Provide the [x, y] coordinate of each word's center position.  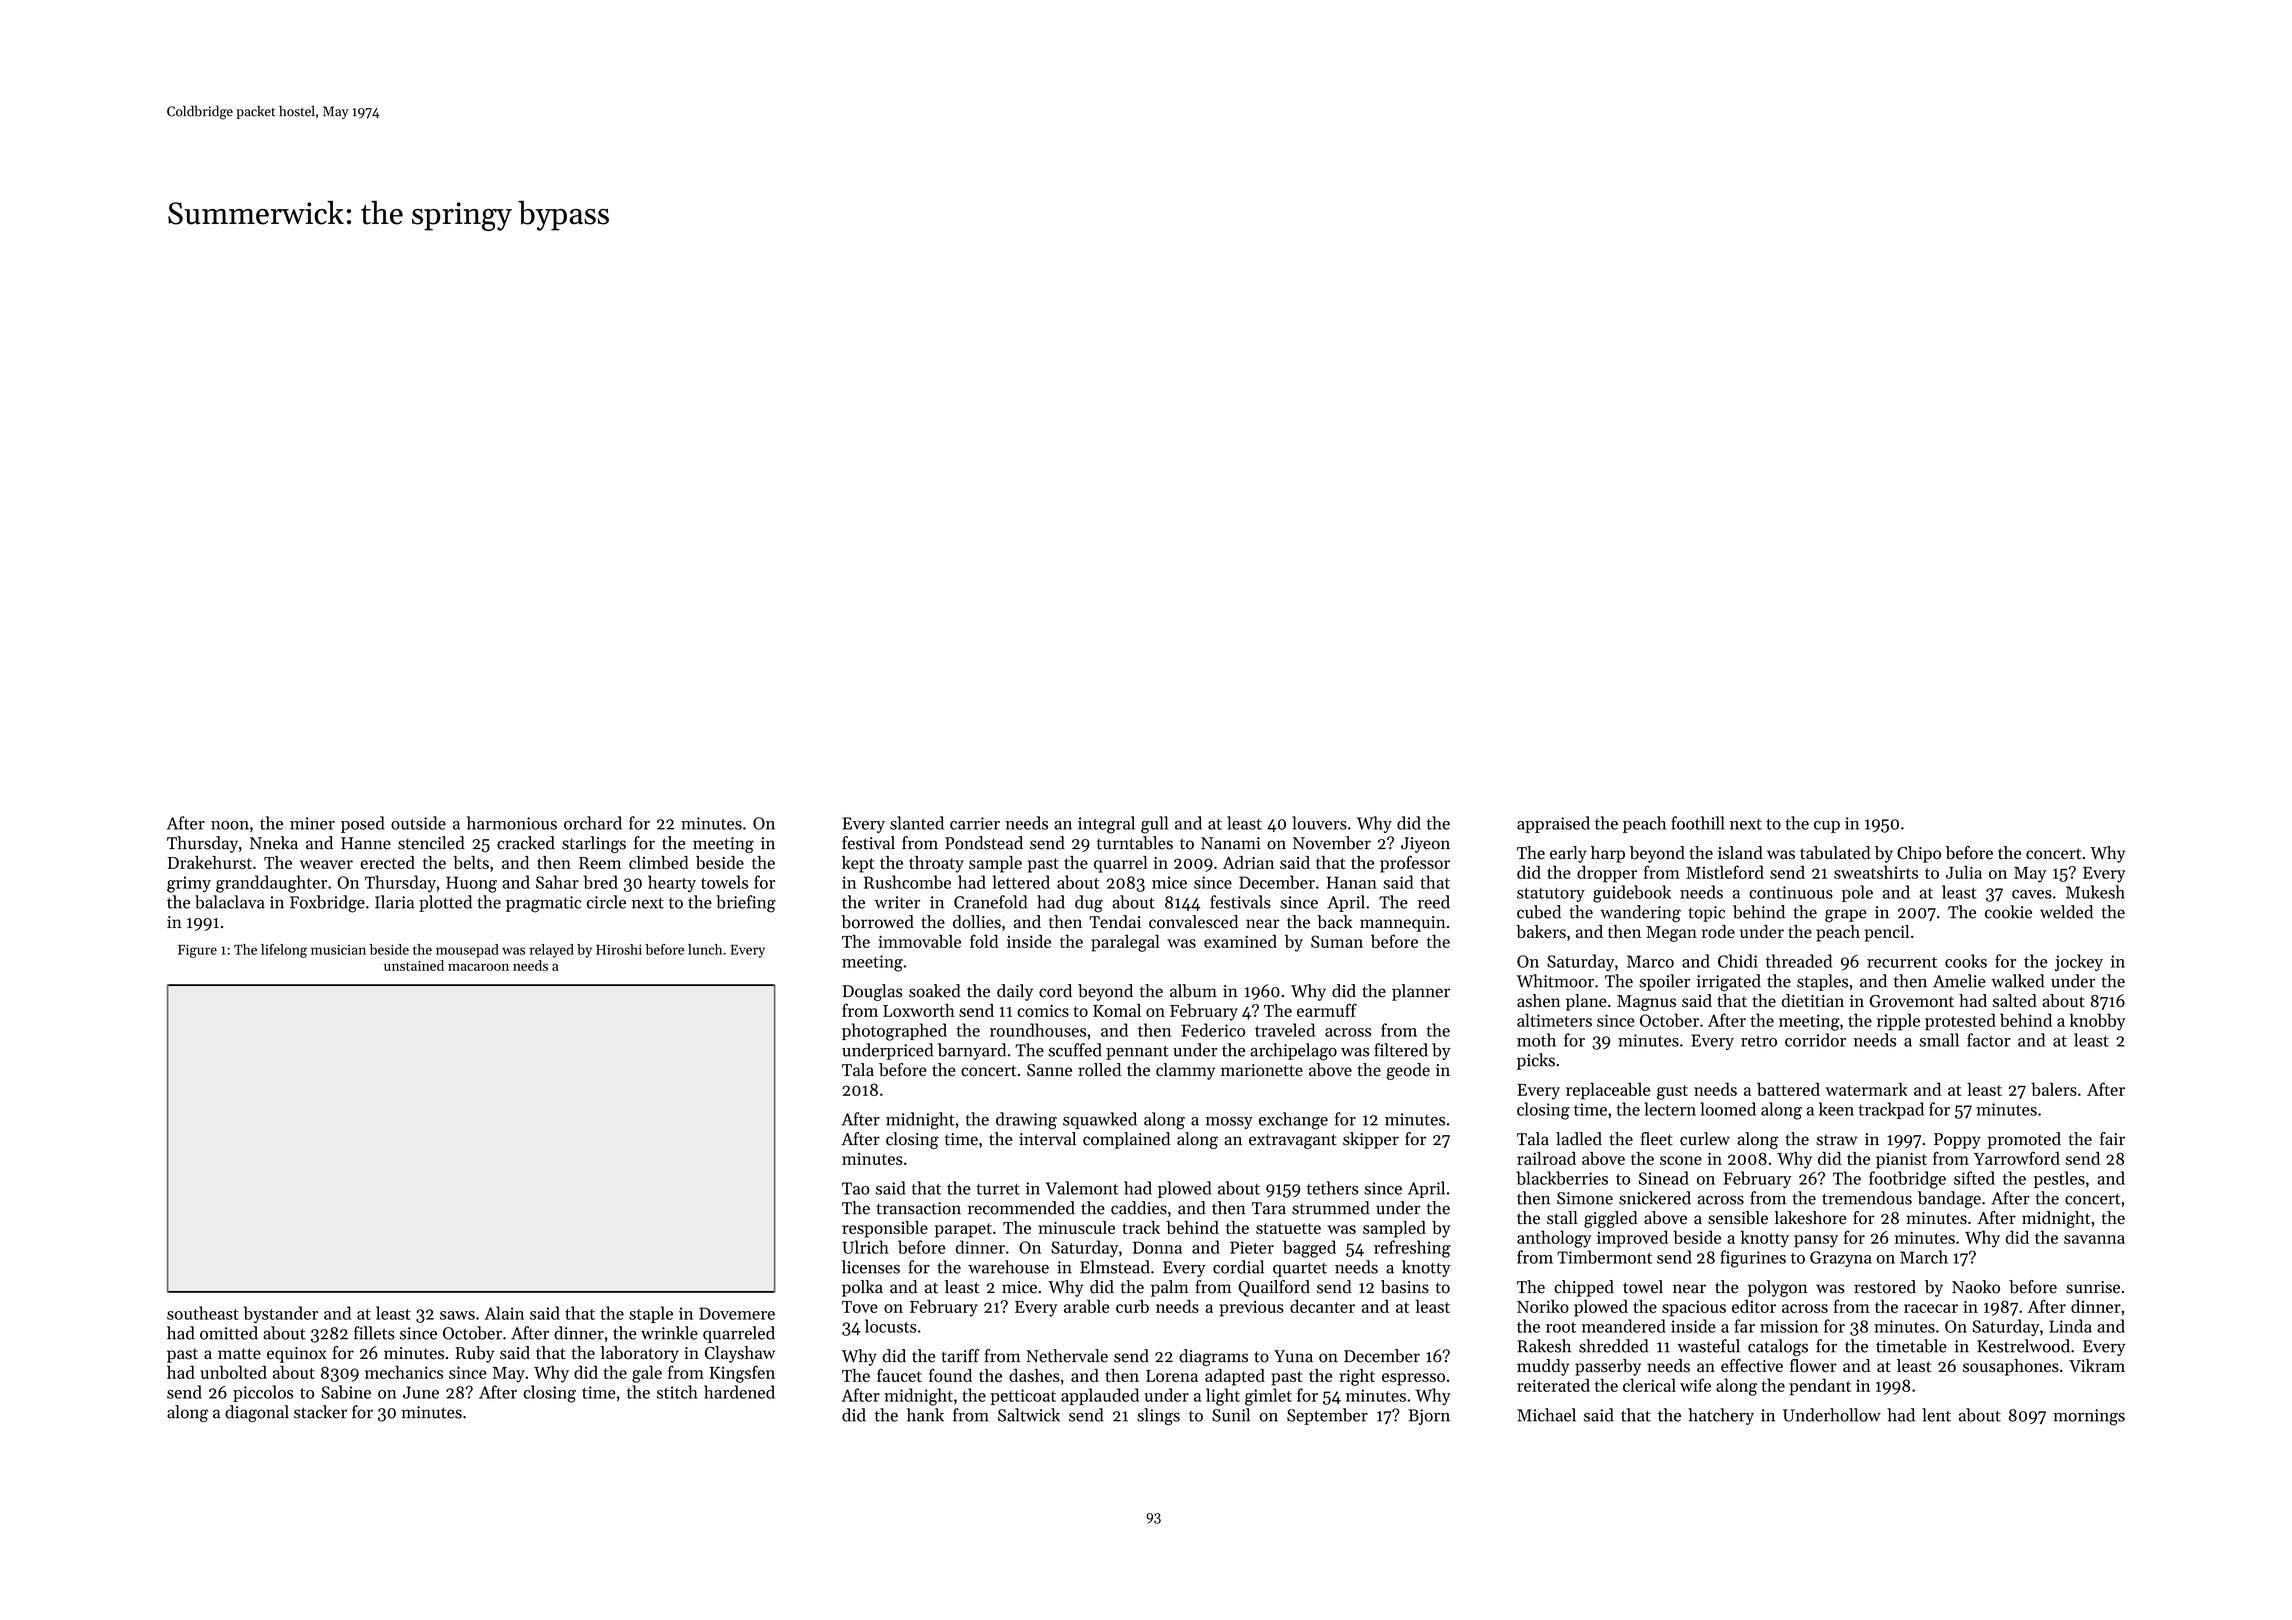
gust [1672, 1092]
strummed [1331, 1208]
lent [1936, 1415]
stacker [320, 1412]
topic [1706, 914]
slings [1158, 1417]
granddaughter [271, 884]
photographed [894, 1032]
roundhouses [1038, 1030]
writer [897, 902]
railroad [1546, 1158]
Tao [856, 1188]
